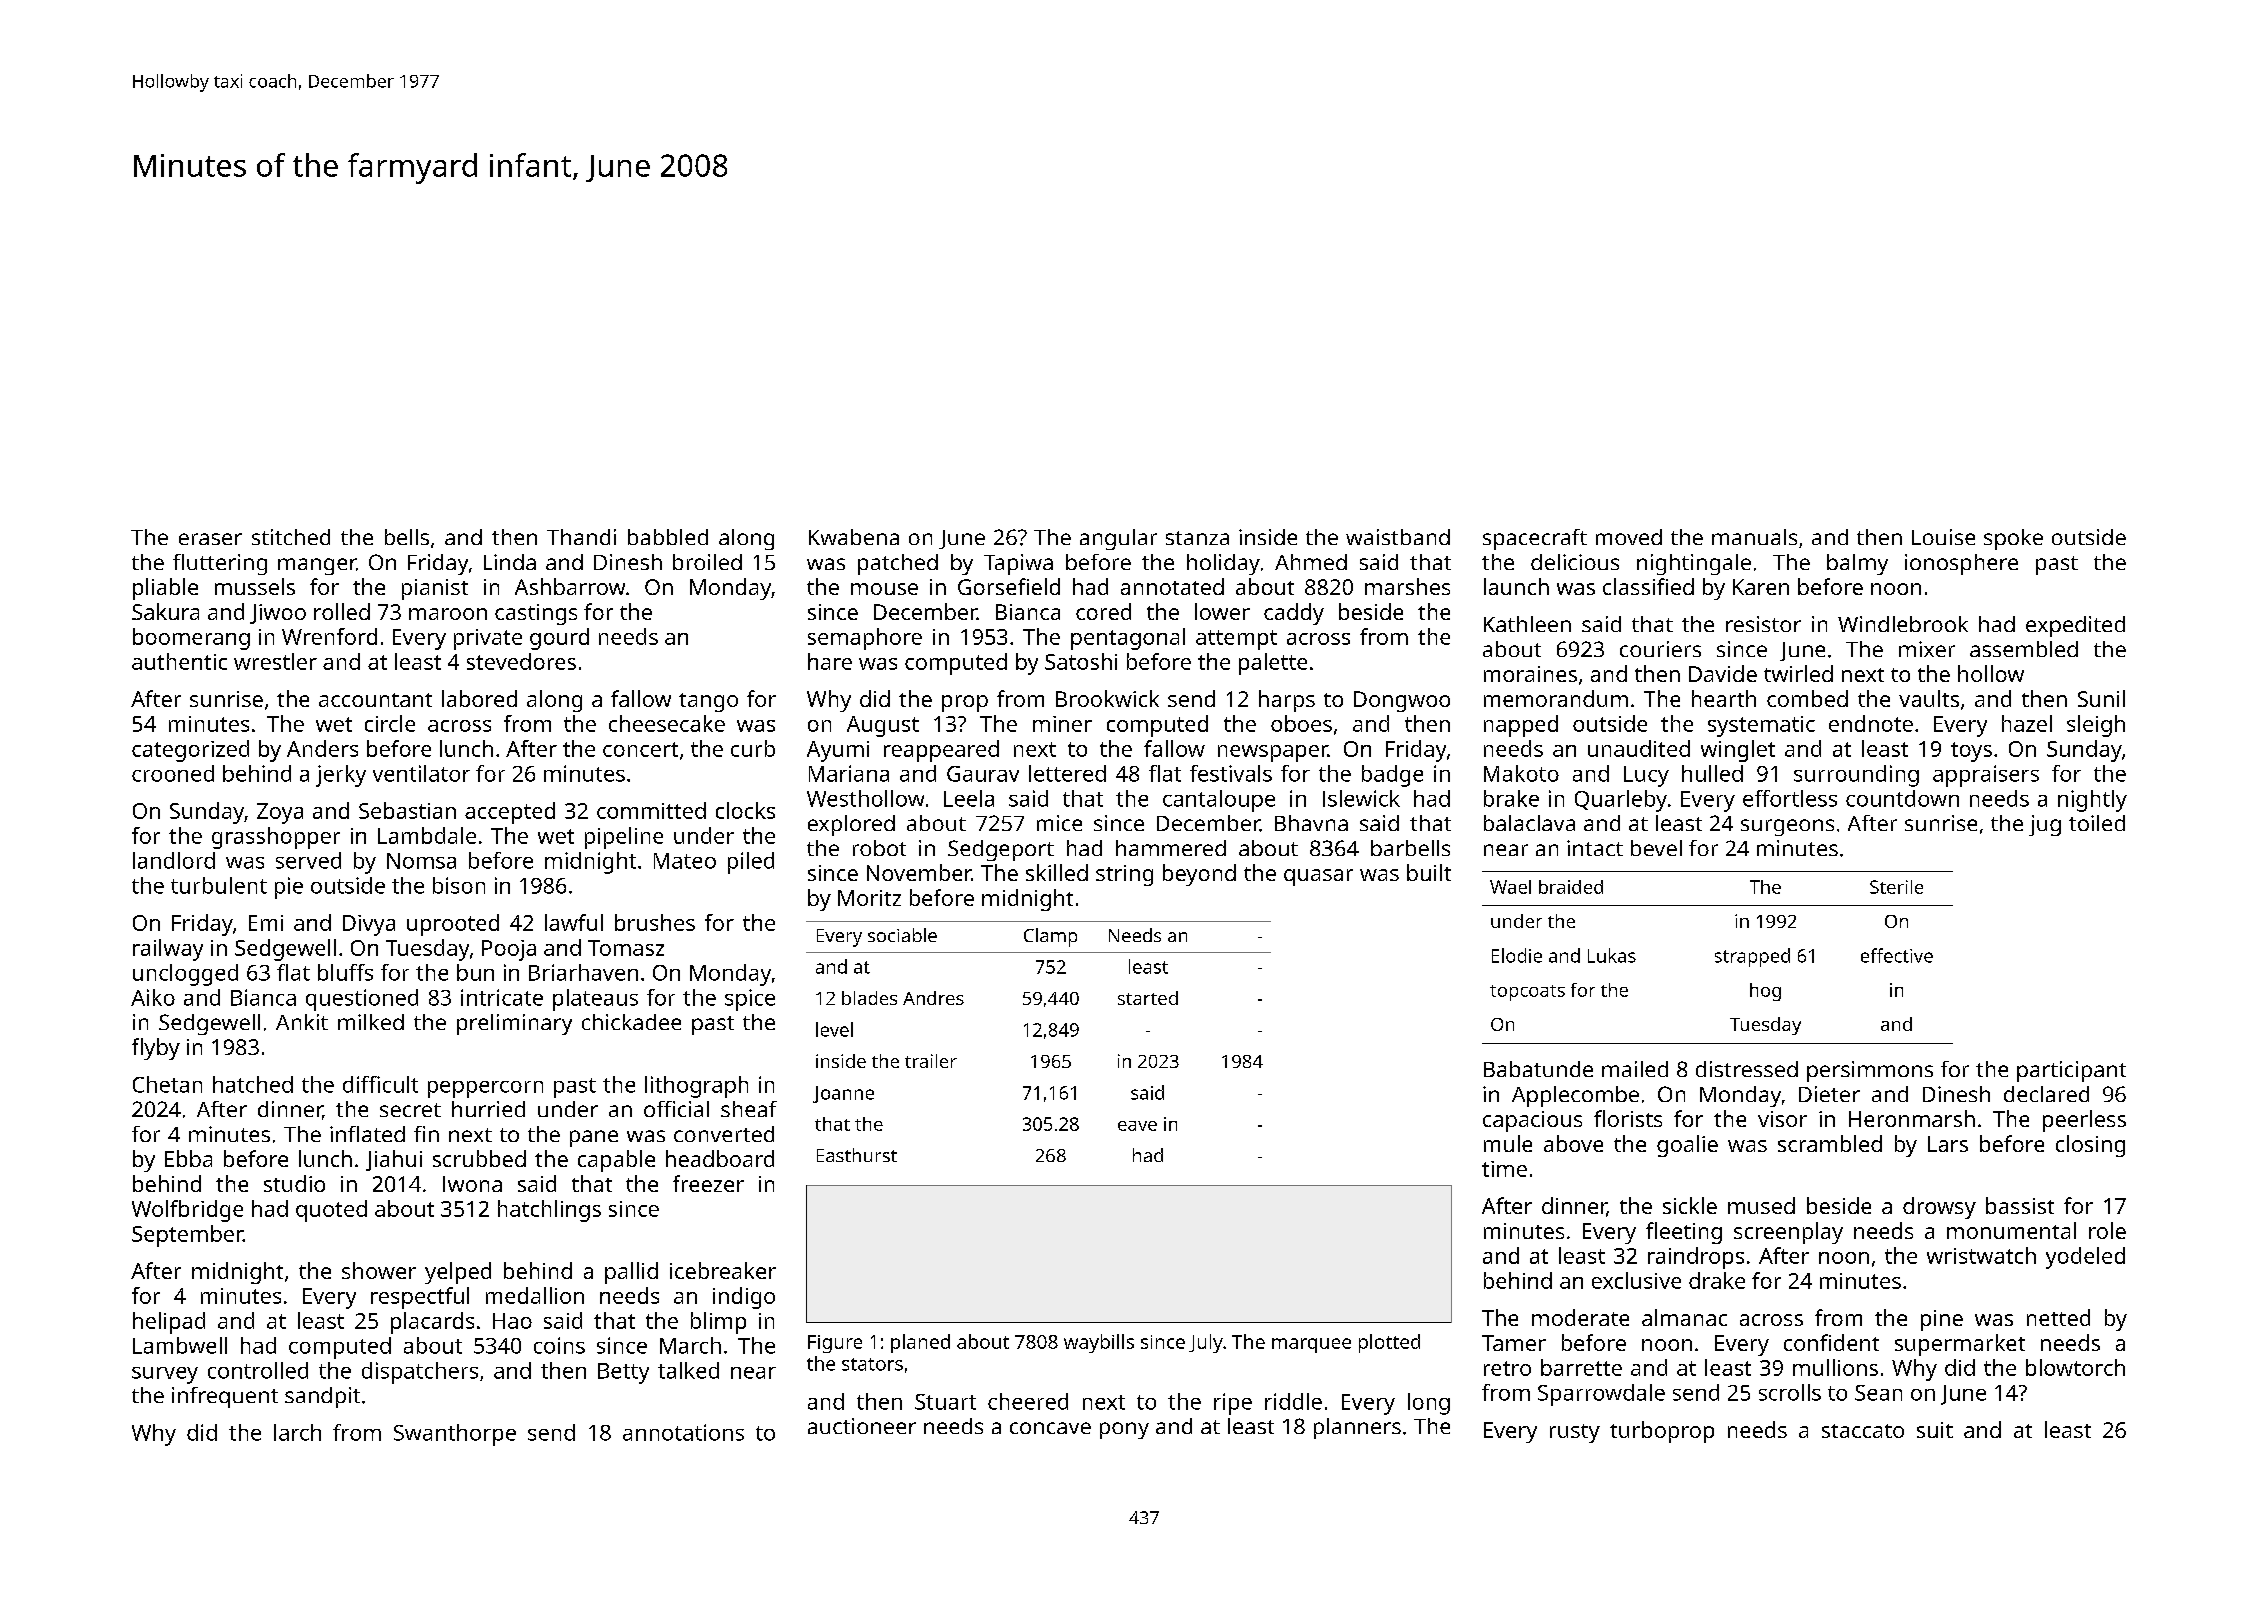  What do you see at coordinates (455, 1435) in the image?
I see `Swanthorpe` at bounding box center [455, 1435].
